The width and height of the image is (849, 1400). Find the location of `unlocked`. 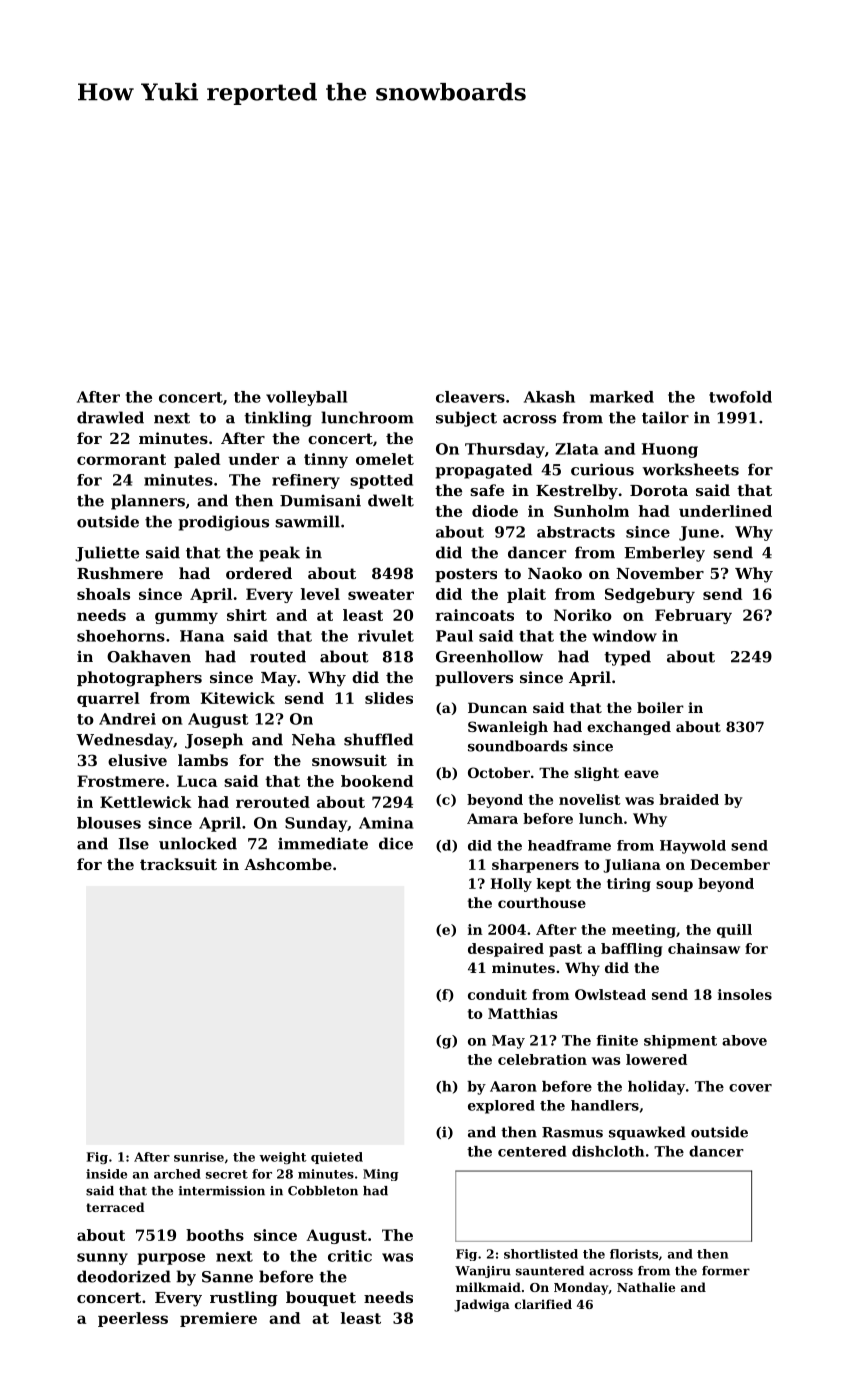

unlocked is located at coordinates (198, 843).
